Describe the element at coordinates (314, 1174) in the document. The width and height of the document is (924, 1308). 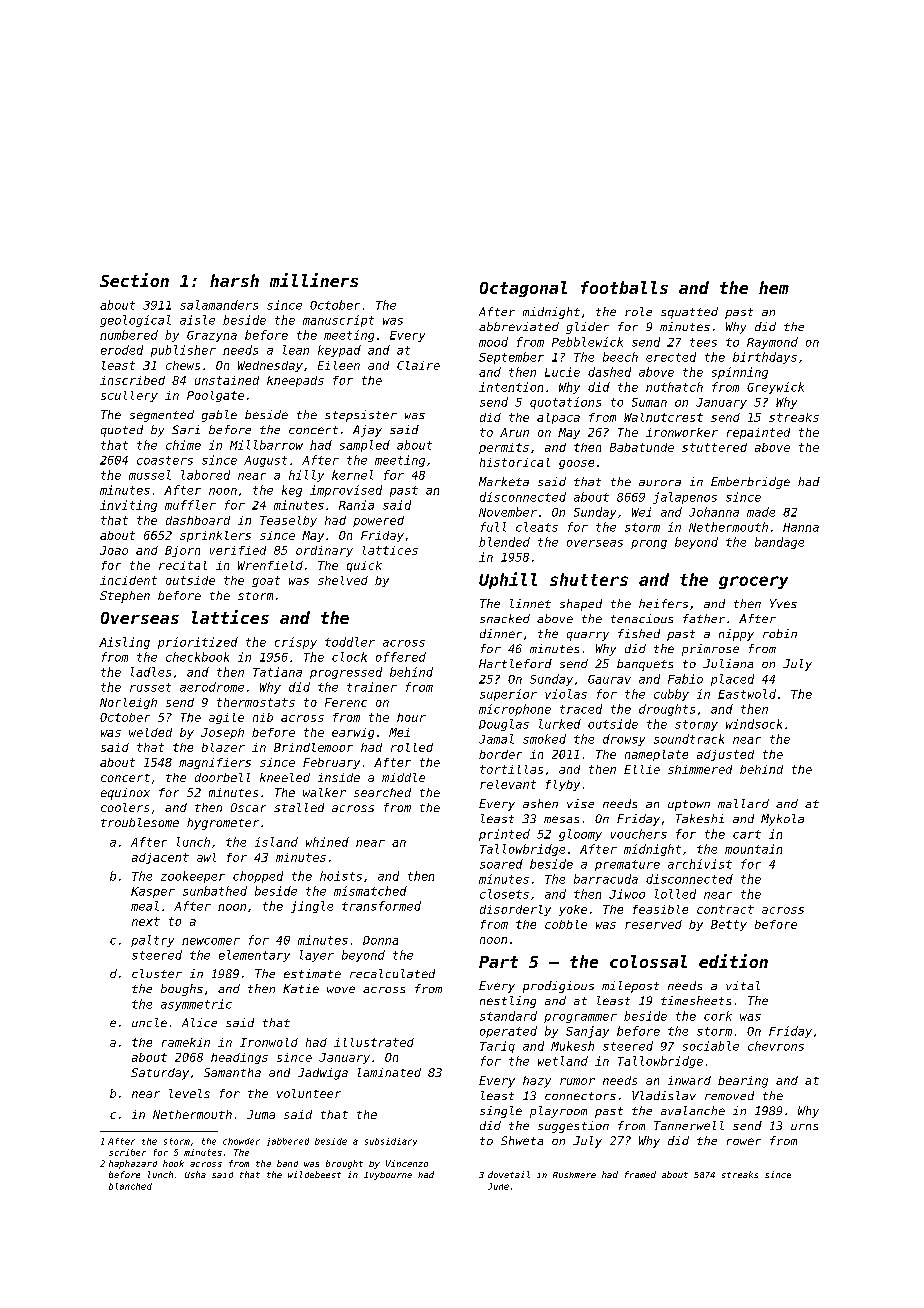
I see `wildebeest` at that location.
